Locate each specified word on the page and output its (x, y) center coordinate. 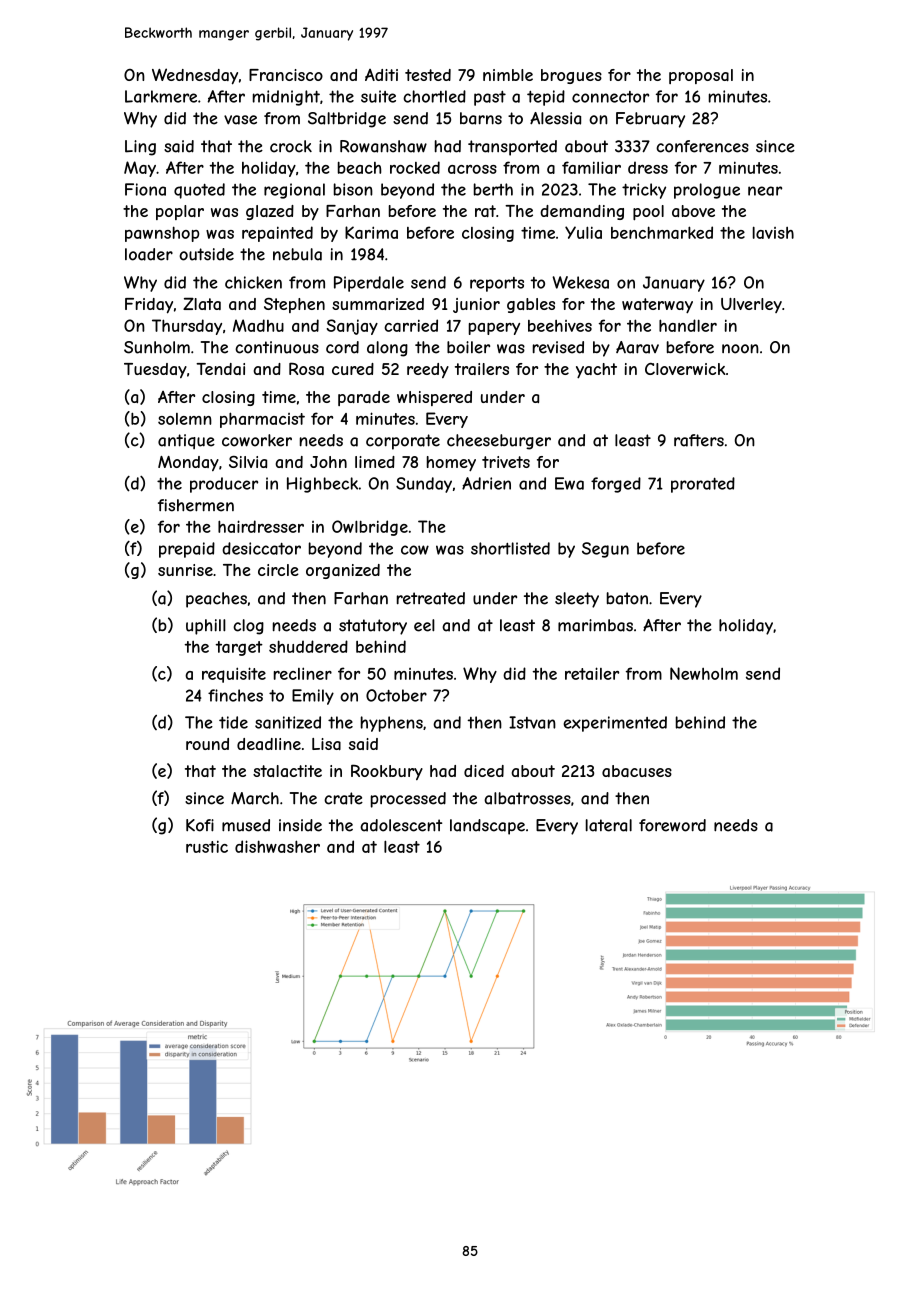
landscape (487, 827)
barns (481, 118)
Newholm (704, 673)
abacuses (637, 771)
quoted (199, 191)
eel (424, 625)
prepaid (187, 550)
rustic (207, 846)
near (765, 191)
